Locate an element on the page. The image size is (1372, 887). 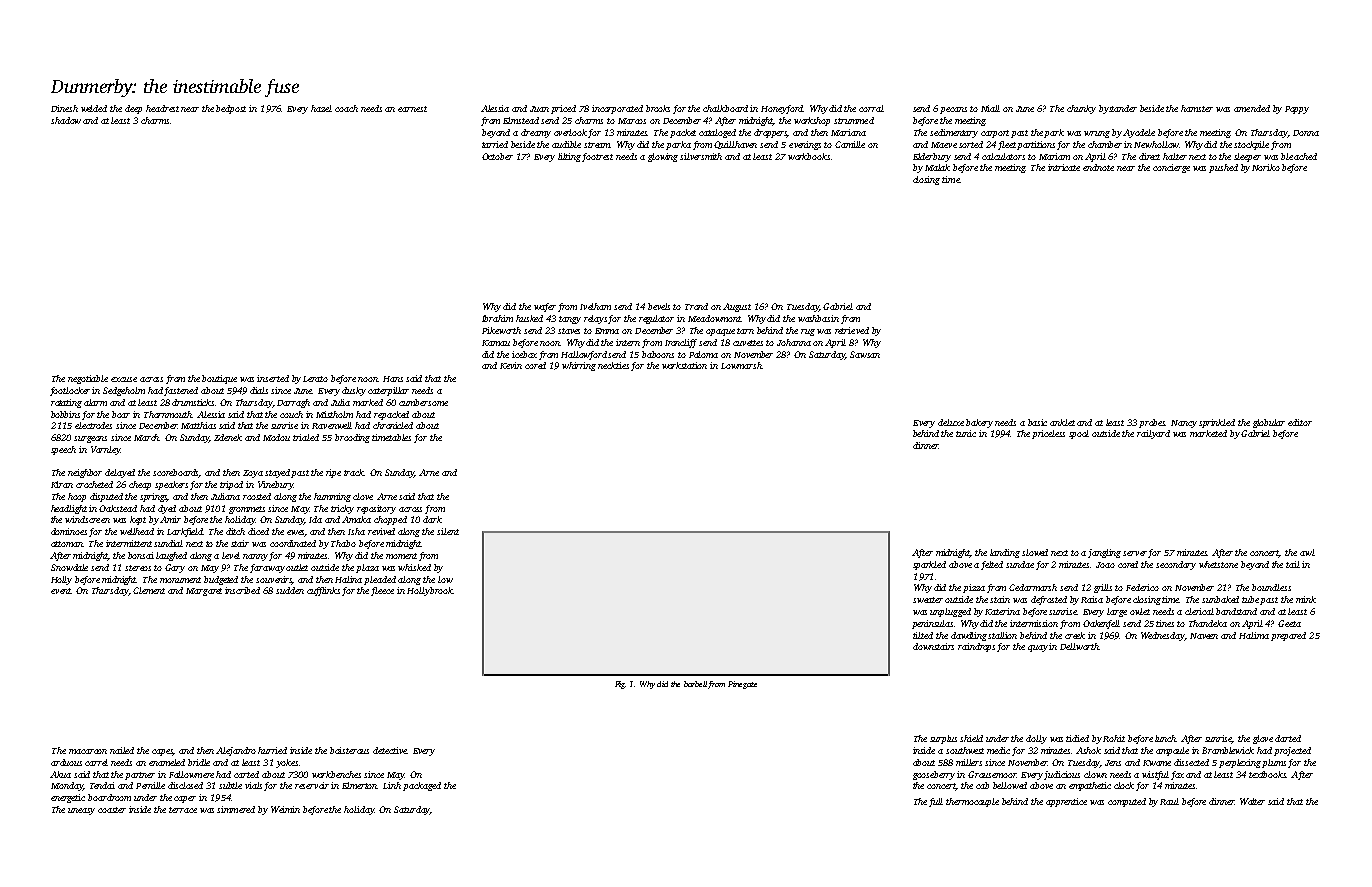
Trond is located at coordinates (696, 306).
